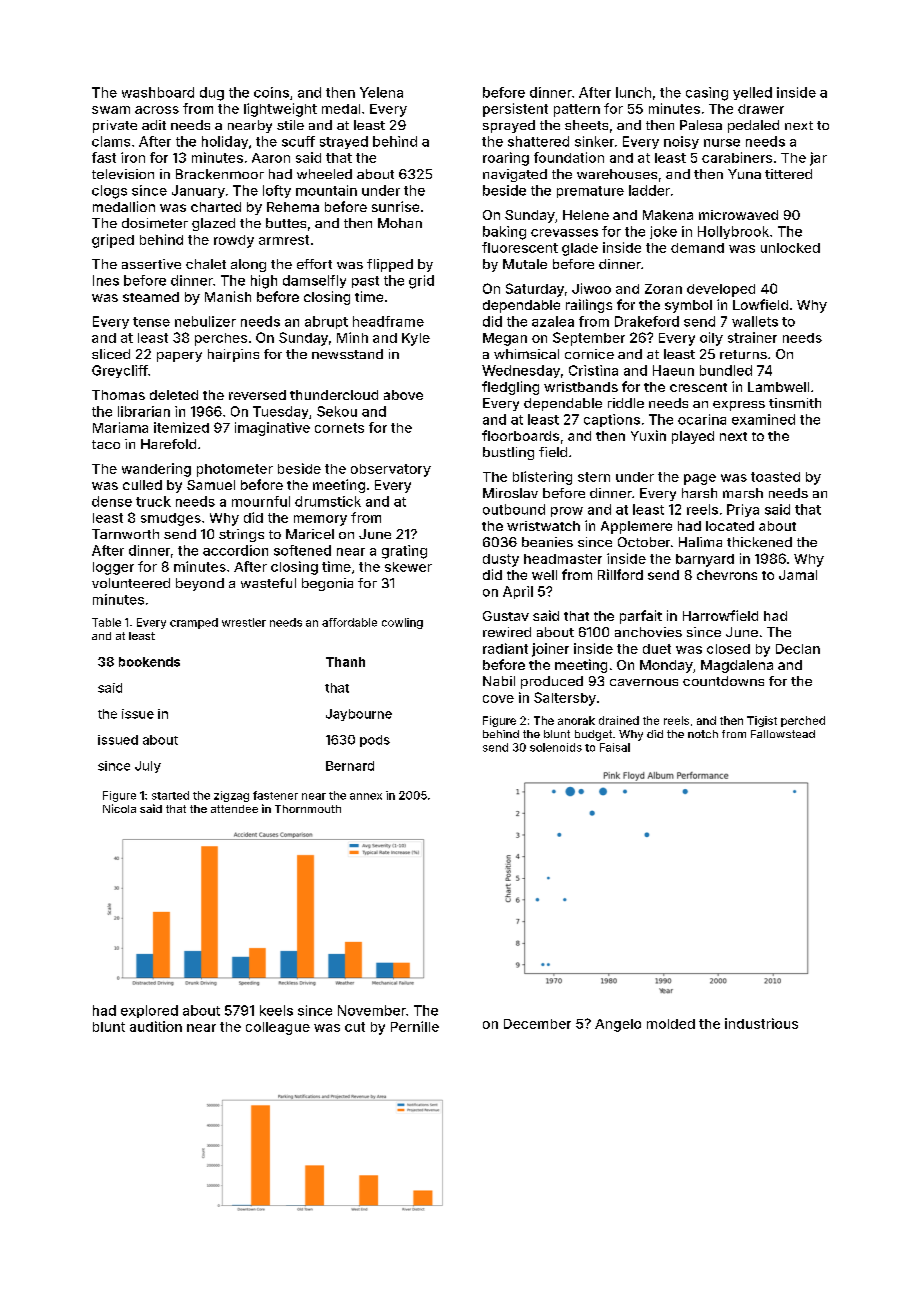  Describe the element at coordinates (158, 92) in the screenshot. I see `washboard` at that location.
